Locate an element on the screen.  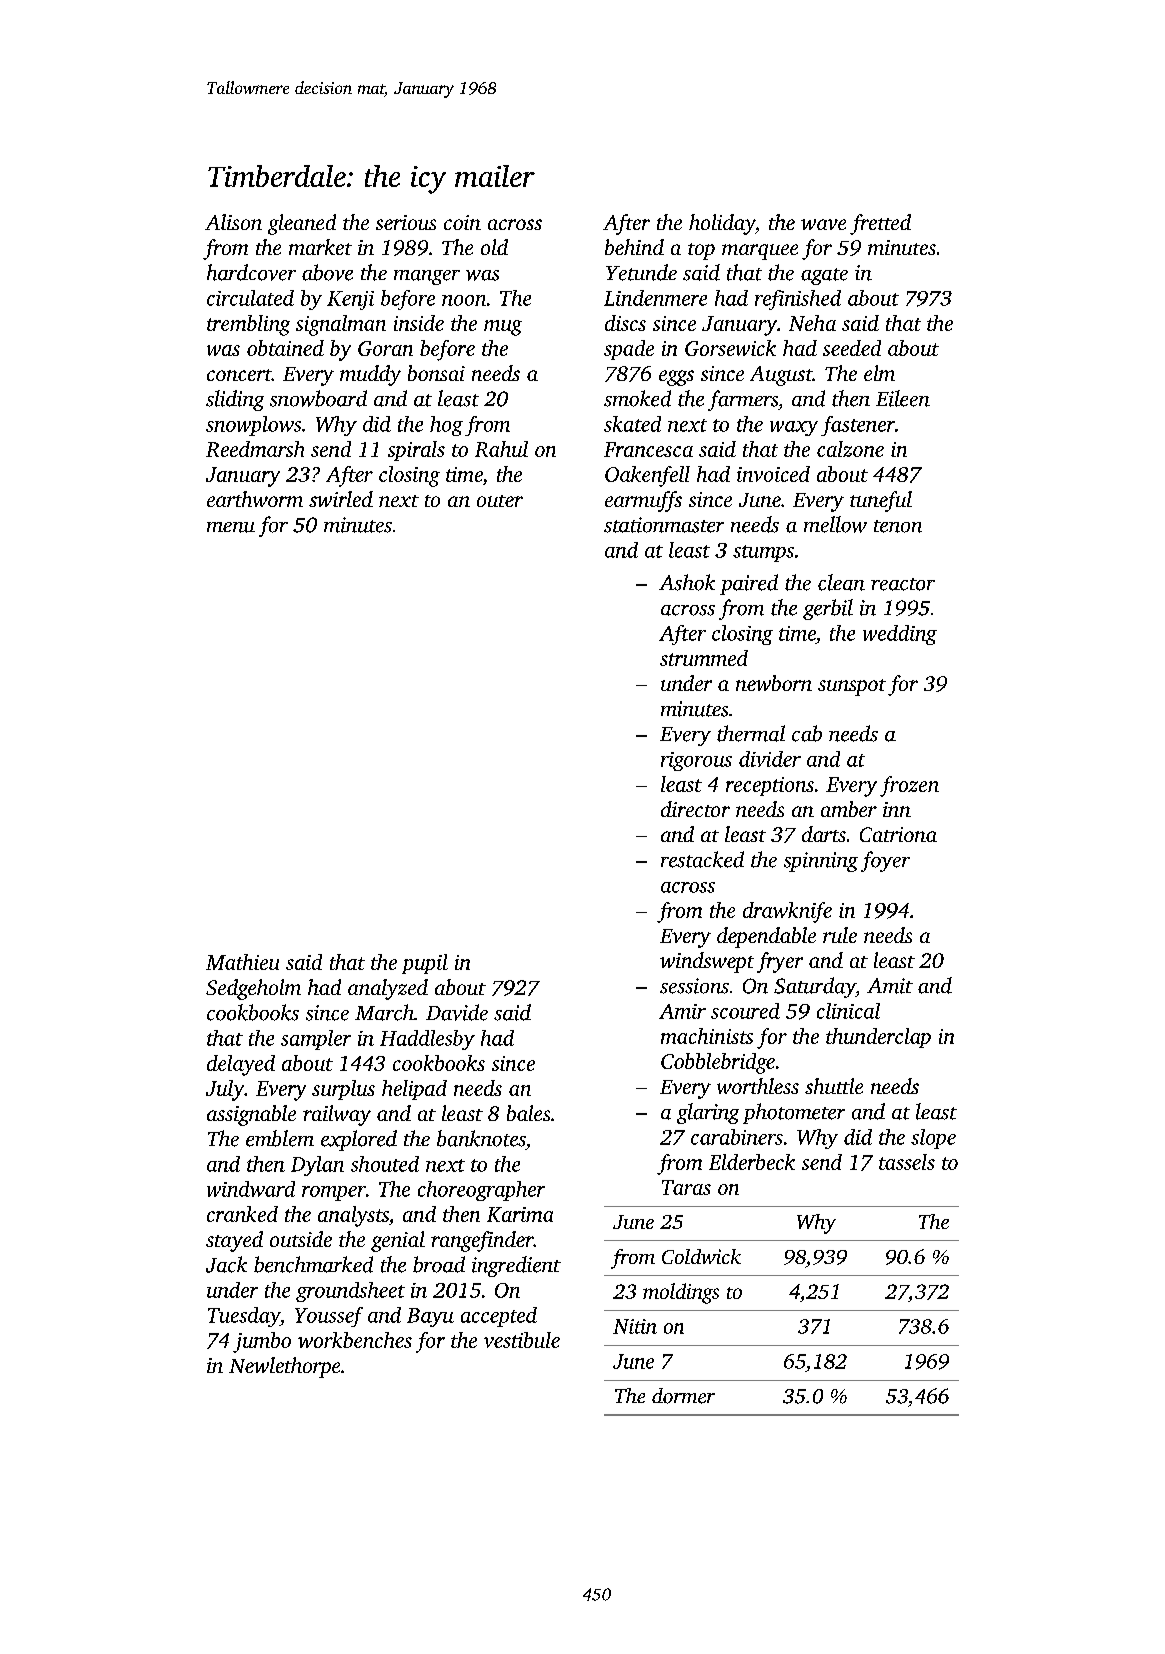
Mathieu is located at coordinates (242, 962).
